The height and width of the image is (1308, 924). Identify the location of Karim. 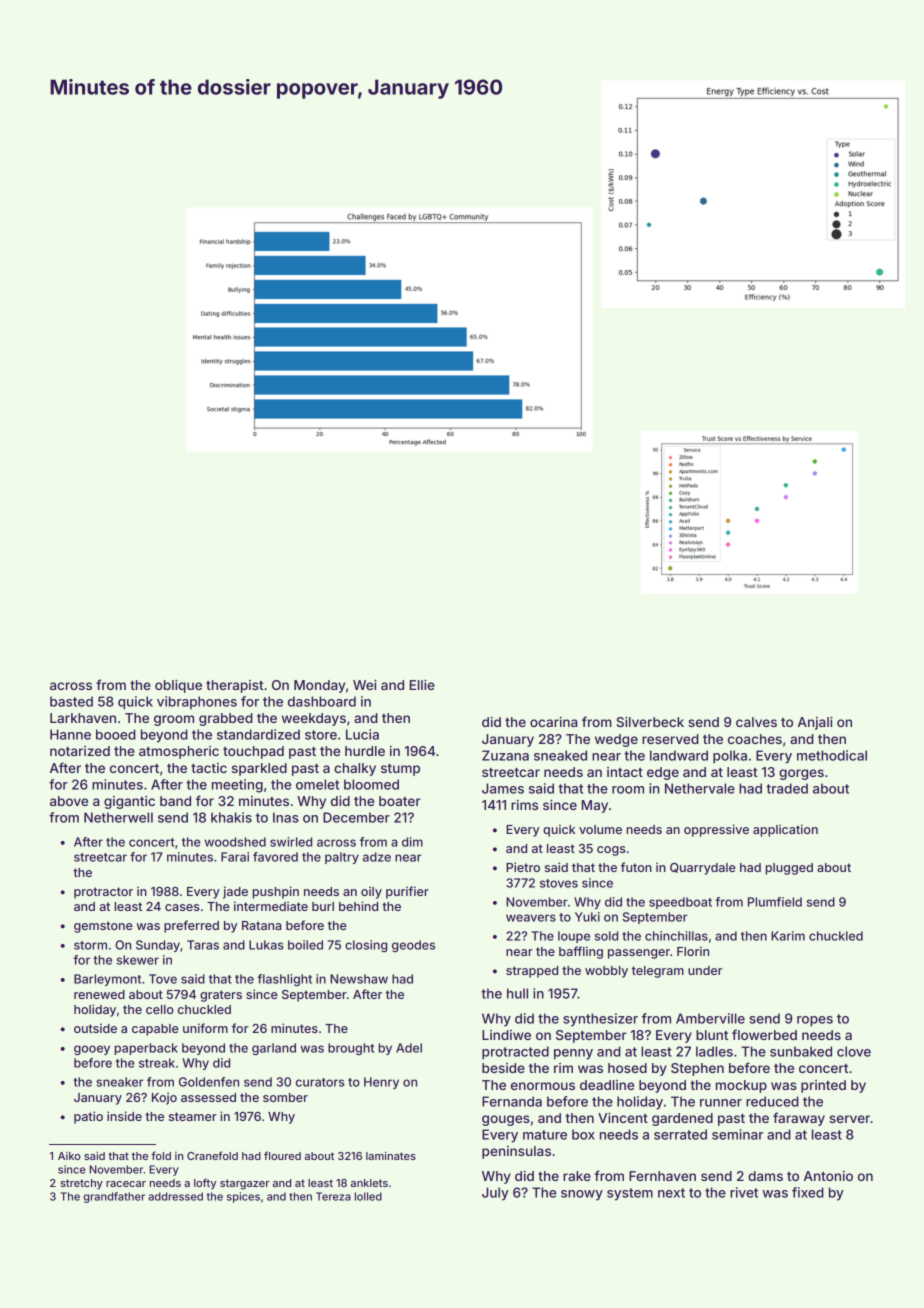
(788, 936).
